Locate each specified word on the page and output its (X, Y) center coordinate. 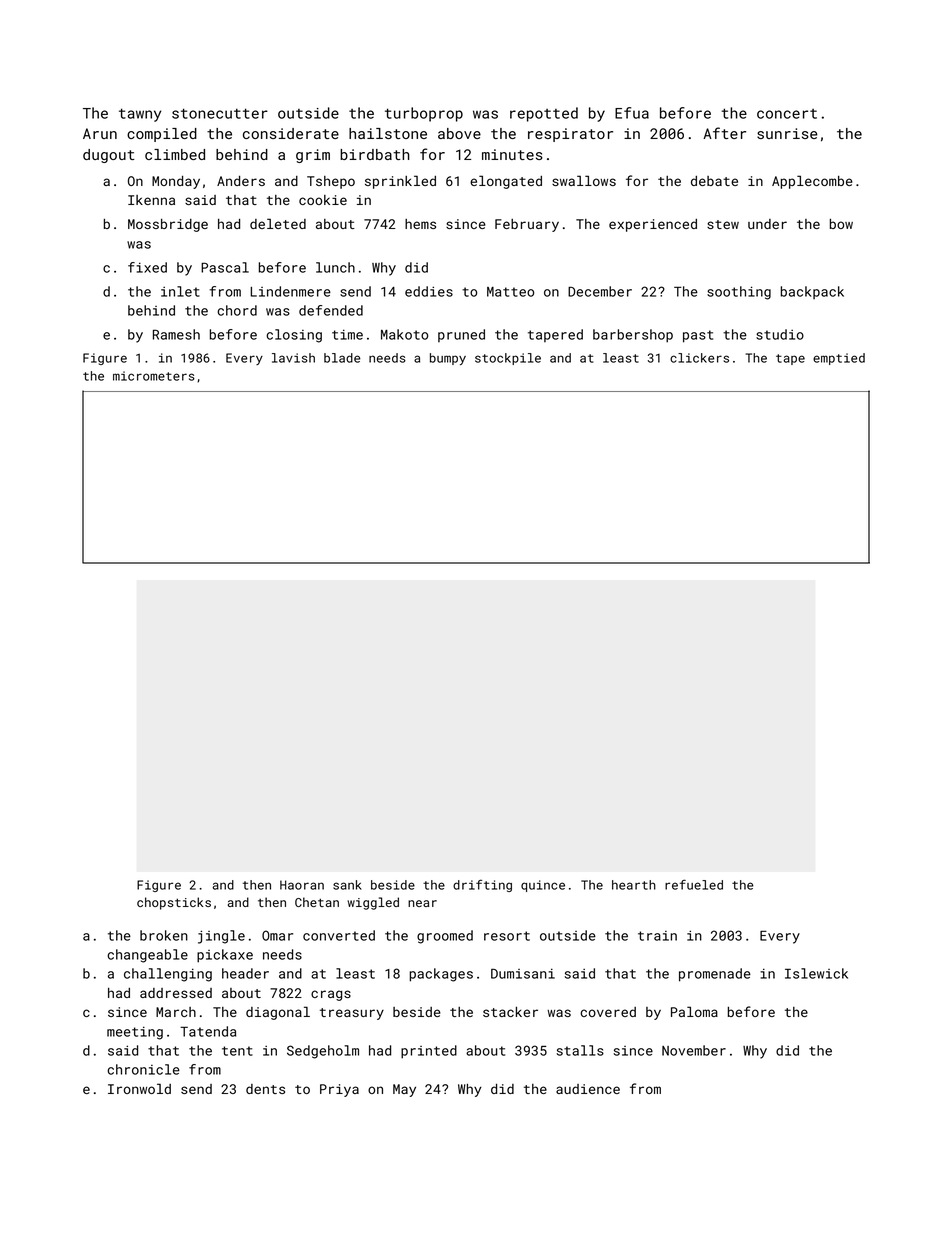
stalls (580, 1050)
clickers (699, 358)
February (527, 225)
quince (543, 886)
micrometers (154, 376)
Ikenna (151, 200)
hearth (634, 885)
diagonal (278, 1013)
